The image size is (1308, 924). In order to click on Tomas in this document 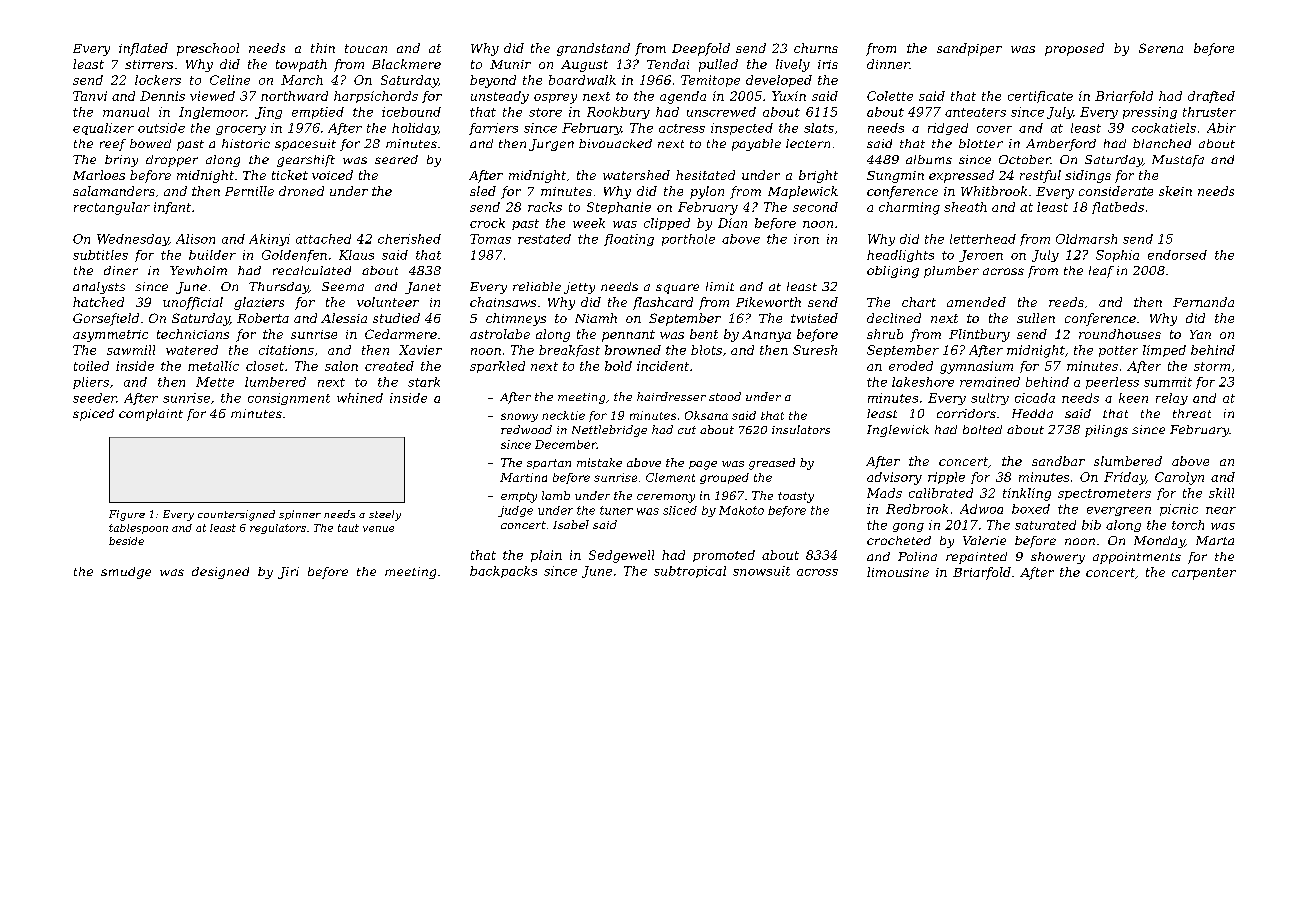, I will do `click(490, 239)`.
